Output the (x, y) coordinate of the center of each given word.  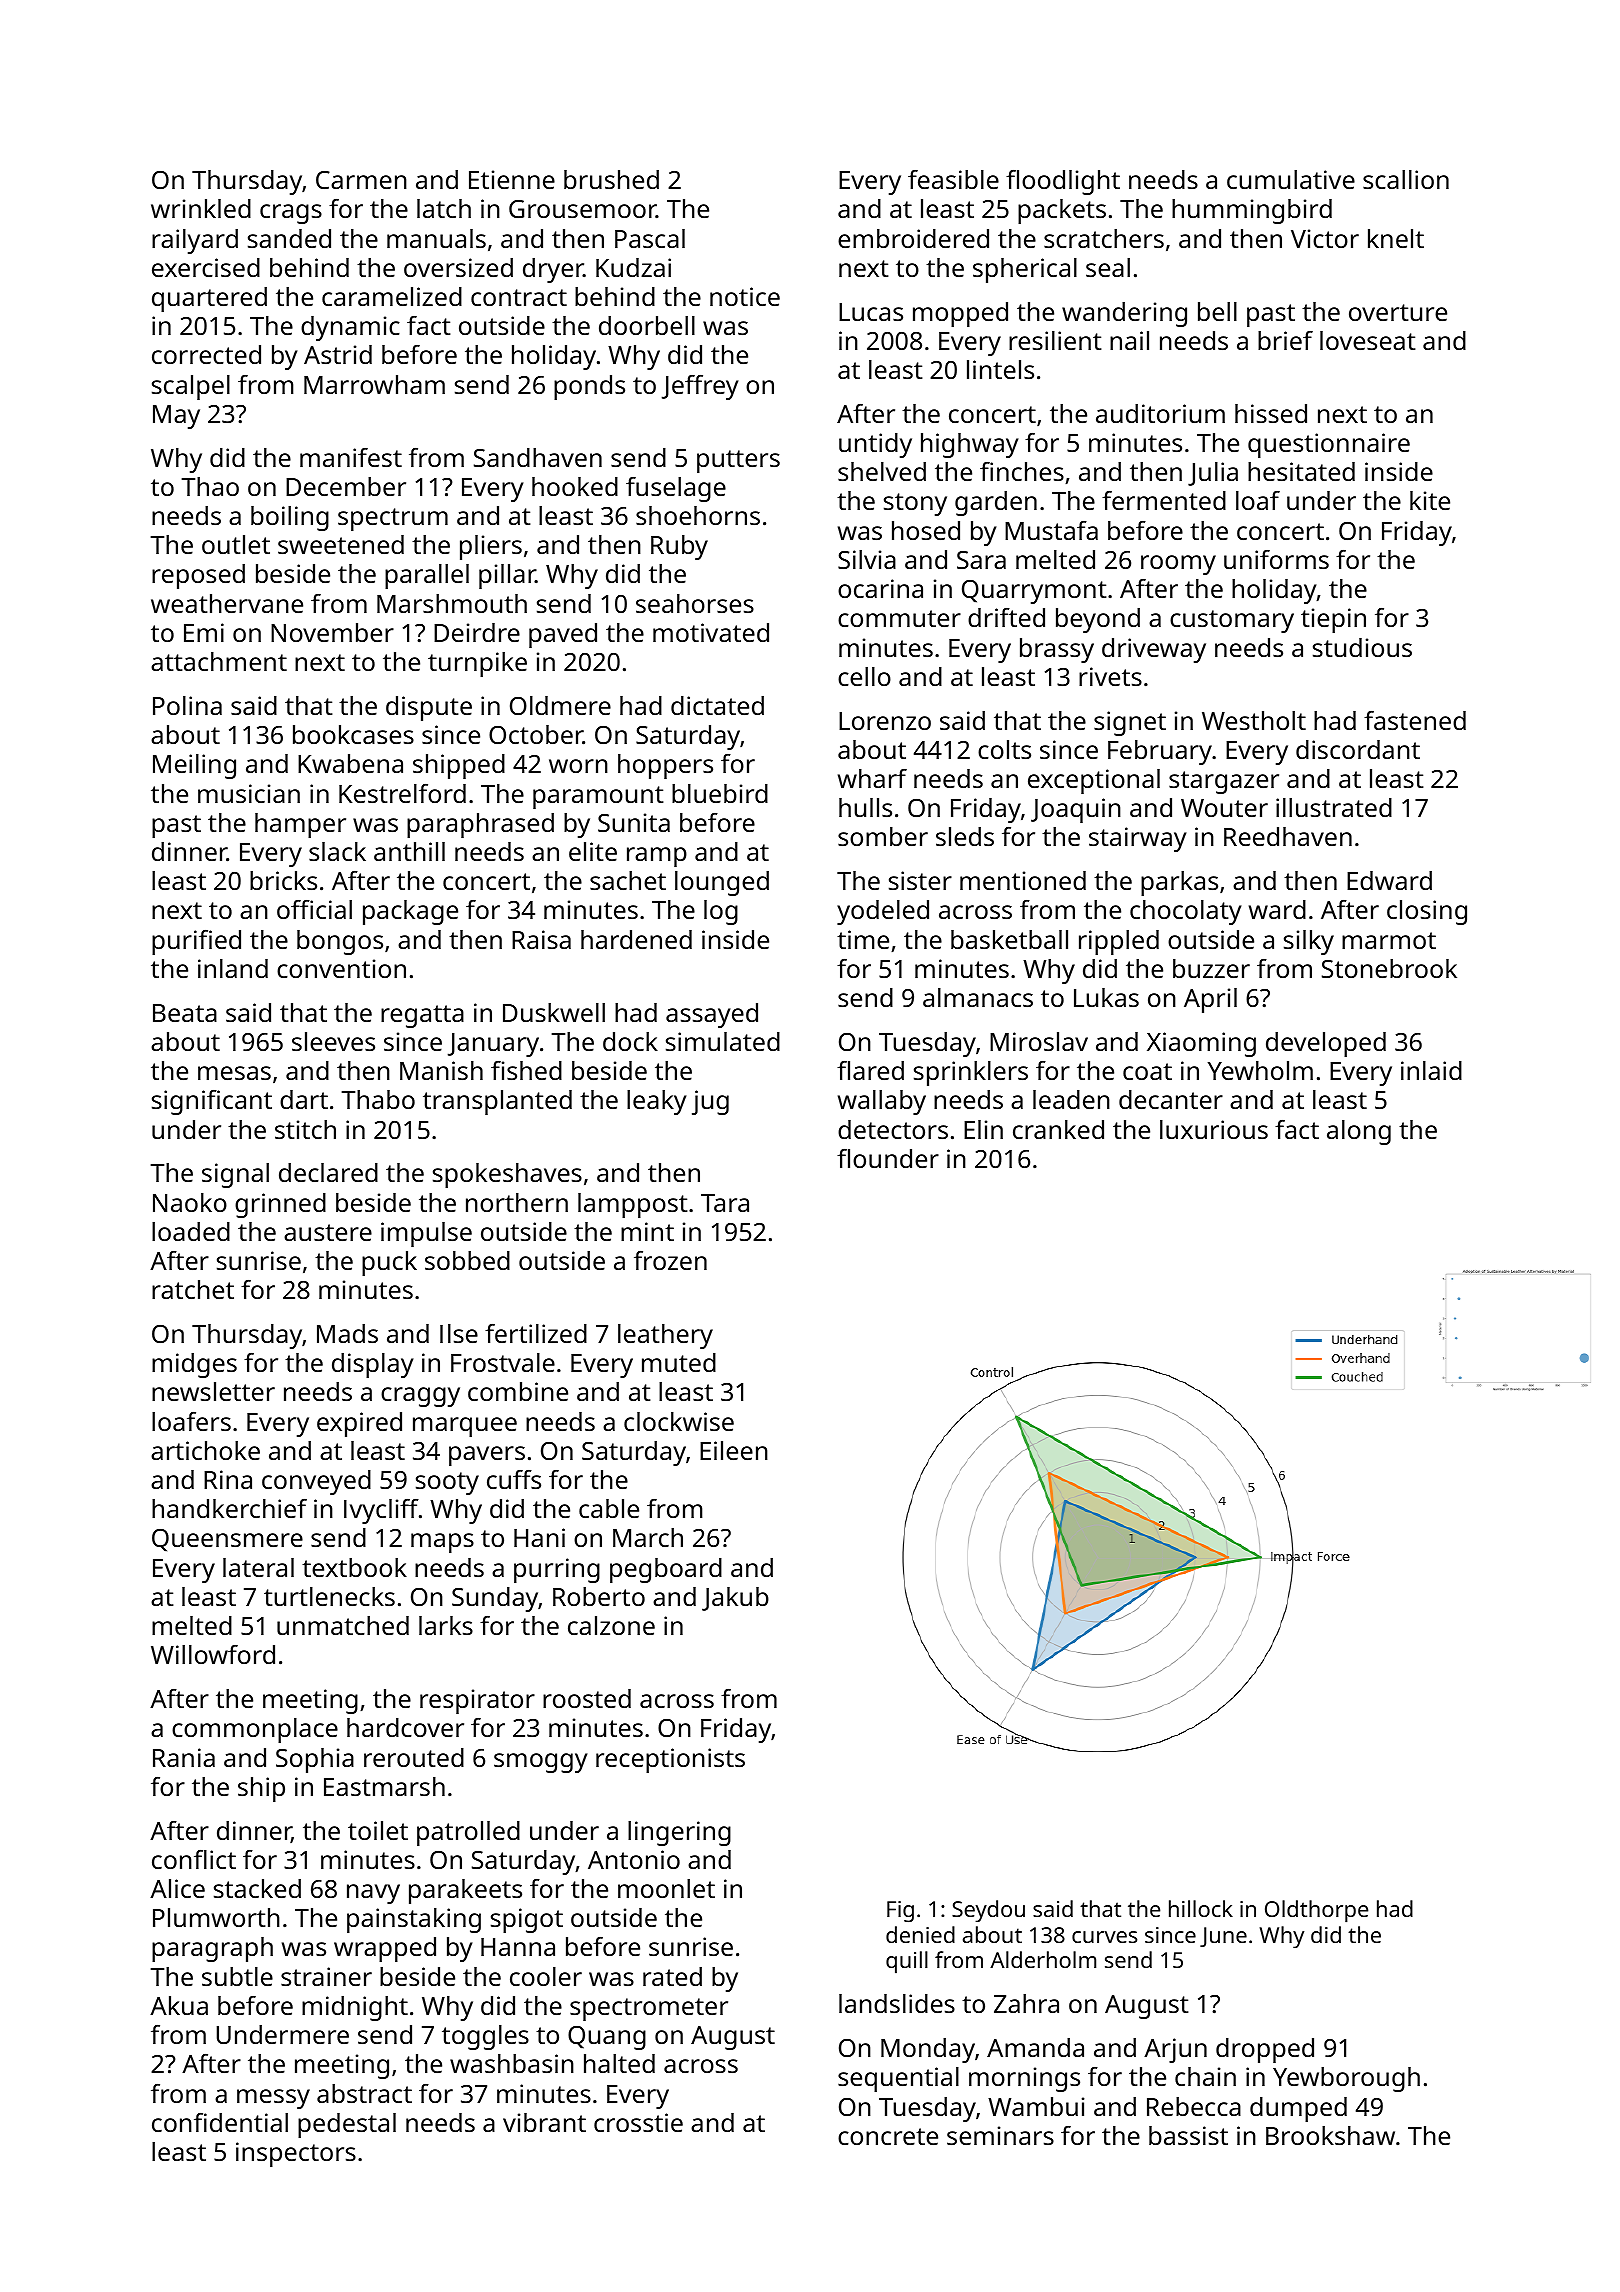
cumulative (1291, 179)
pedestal (347, 2125)
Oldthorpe (1316, 1911)
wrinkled (201, 208)
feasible (953, 179)
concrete (888, 2136)
